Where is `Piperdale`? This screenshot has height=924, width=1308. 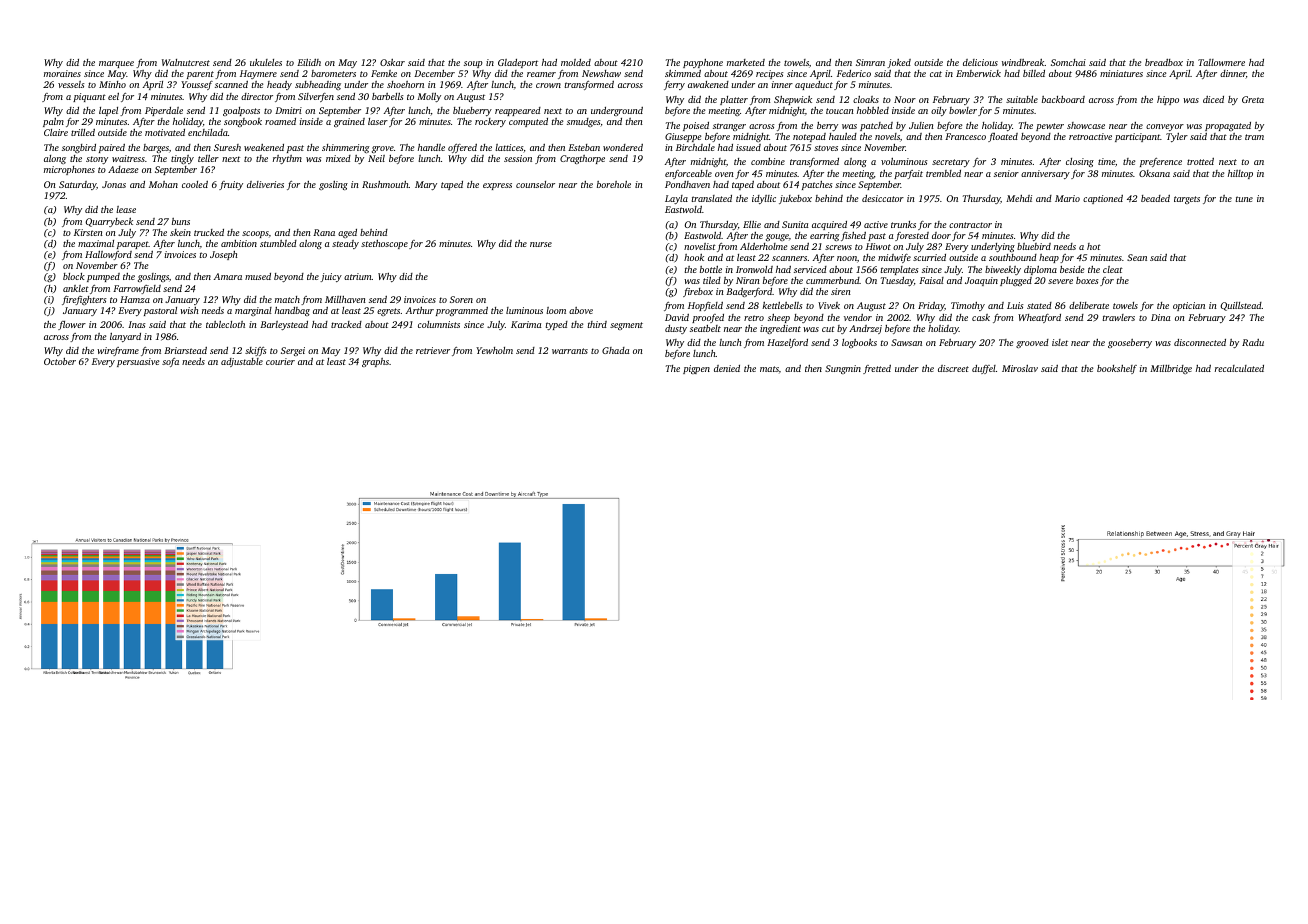 Piperdale is located at coordinates (164, 111).
